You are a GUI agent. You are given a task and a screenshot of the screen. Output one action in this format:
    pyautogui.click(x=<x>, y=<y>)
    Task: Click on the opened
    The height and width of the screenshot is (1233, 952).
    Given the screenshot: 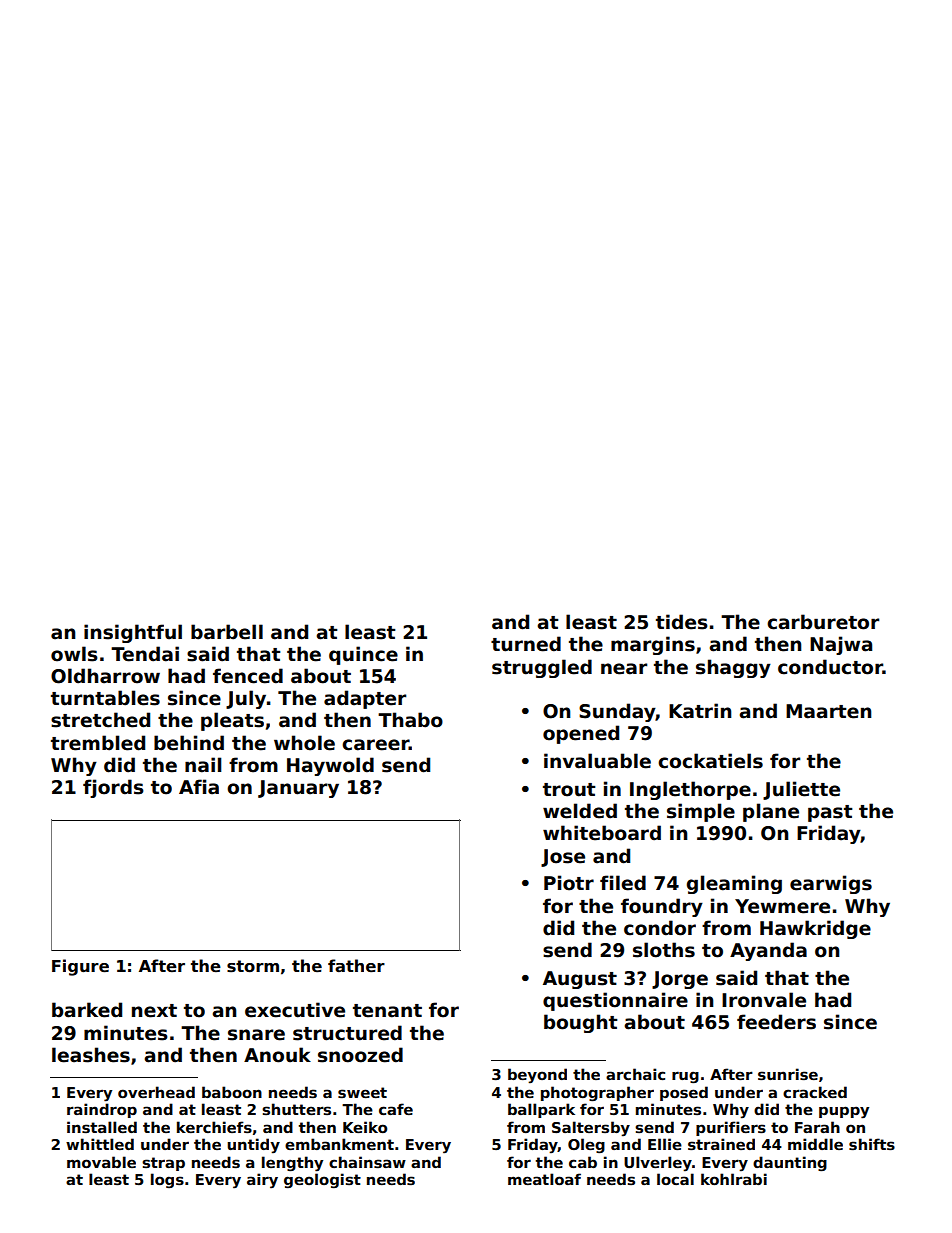 What is the action you would take?
    pyautogui.click(x=581, y=734)
